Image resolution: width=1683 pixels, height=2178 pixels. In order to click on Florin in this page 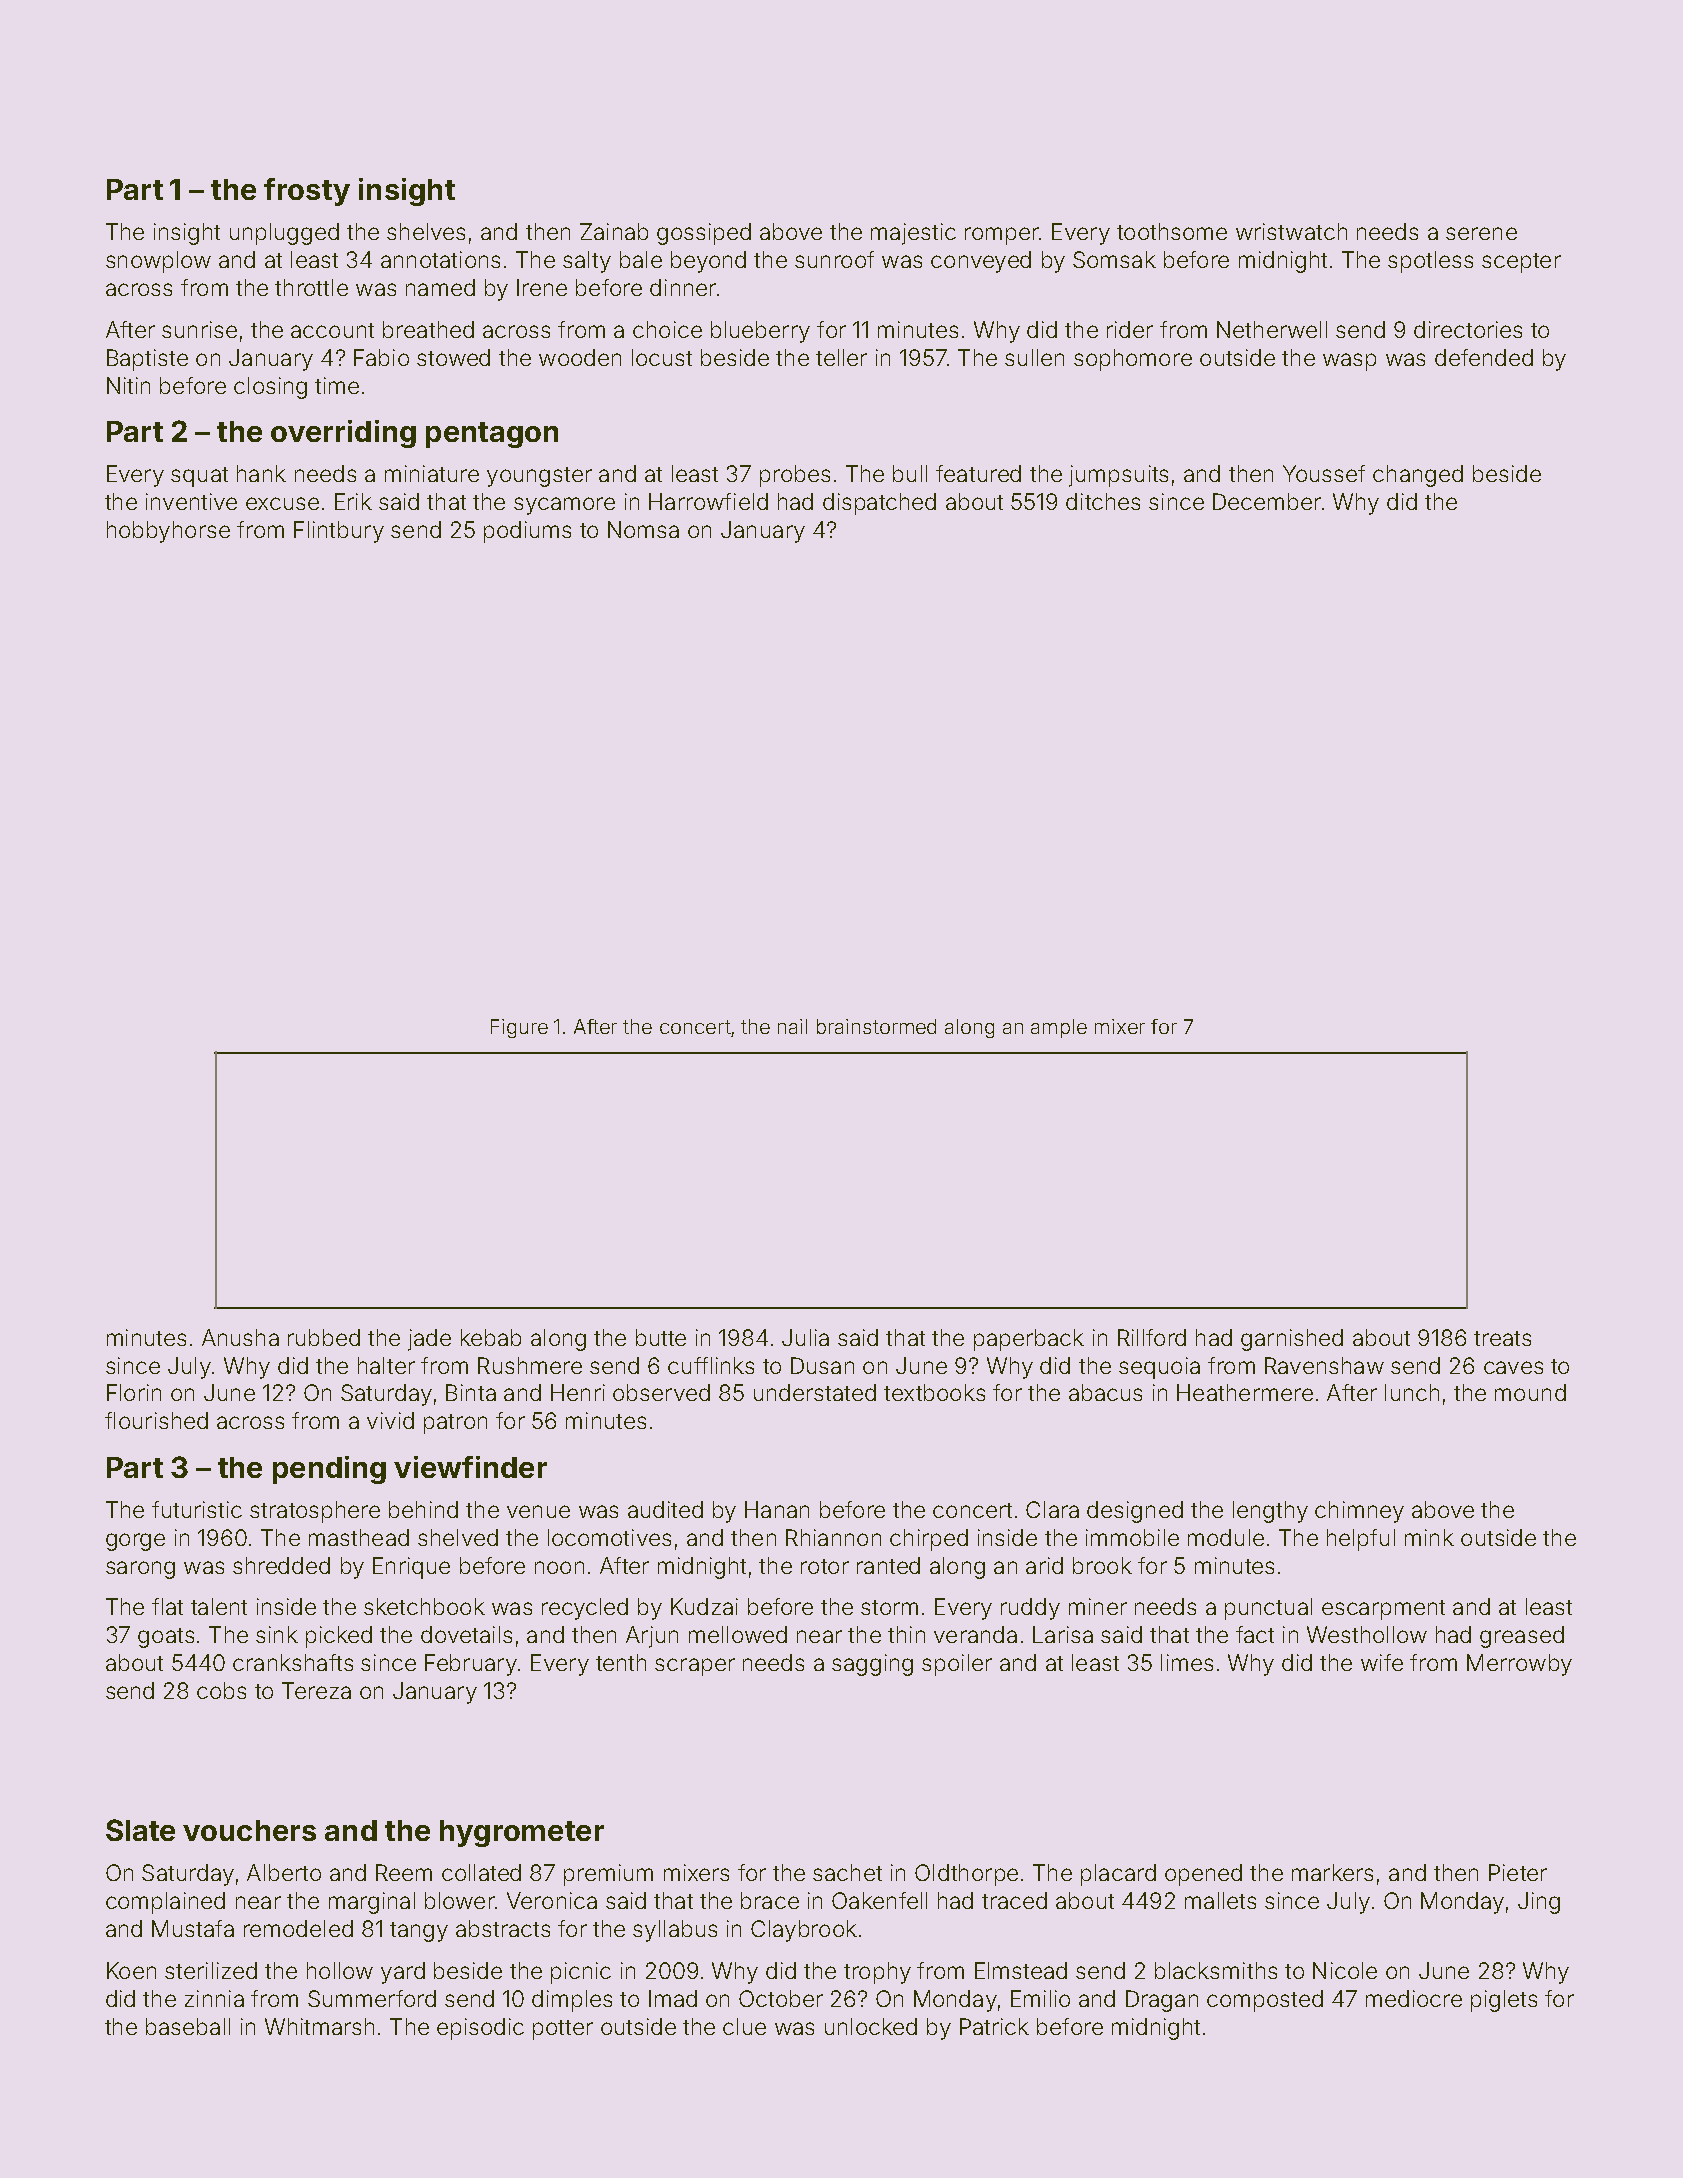, I will do `click(134, 1392)`.
